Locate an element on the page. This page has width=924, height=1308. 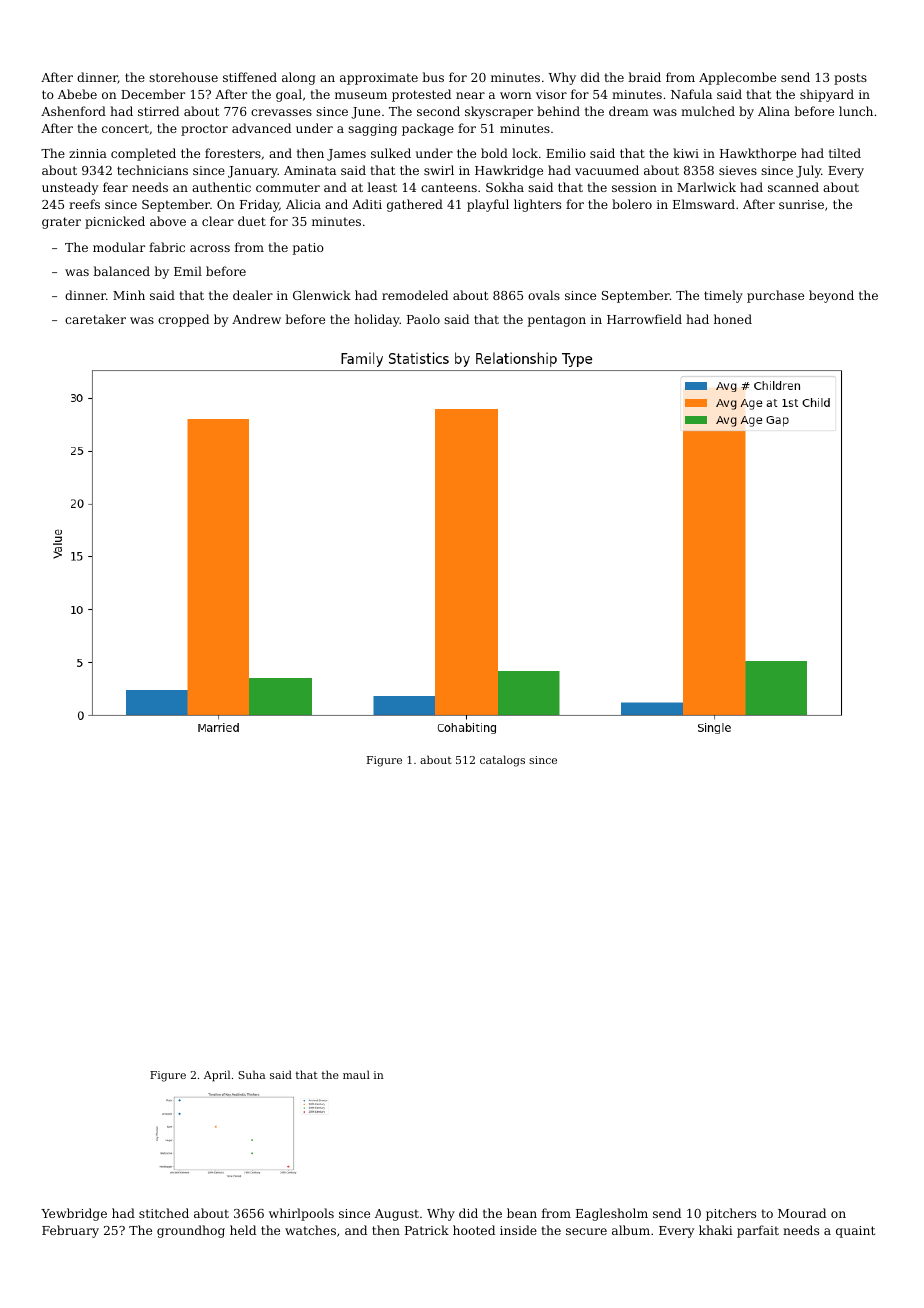
sunrise is located at coordinates (801, 204).
